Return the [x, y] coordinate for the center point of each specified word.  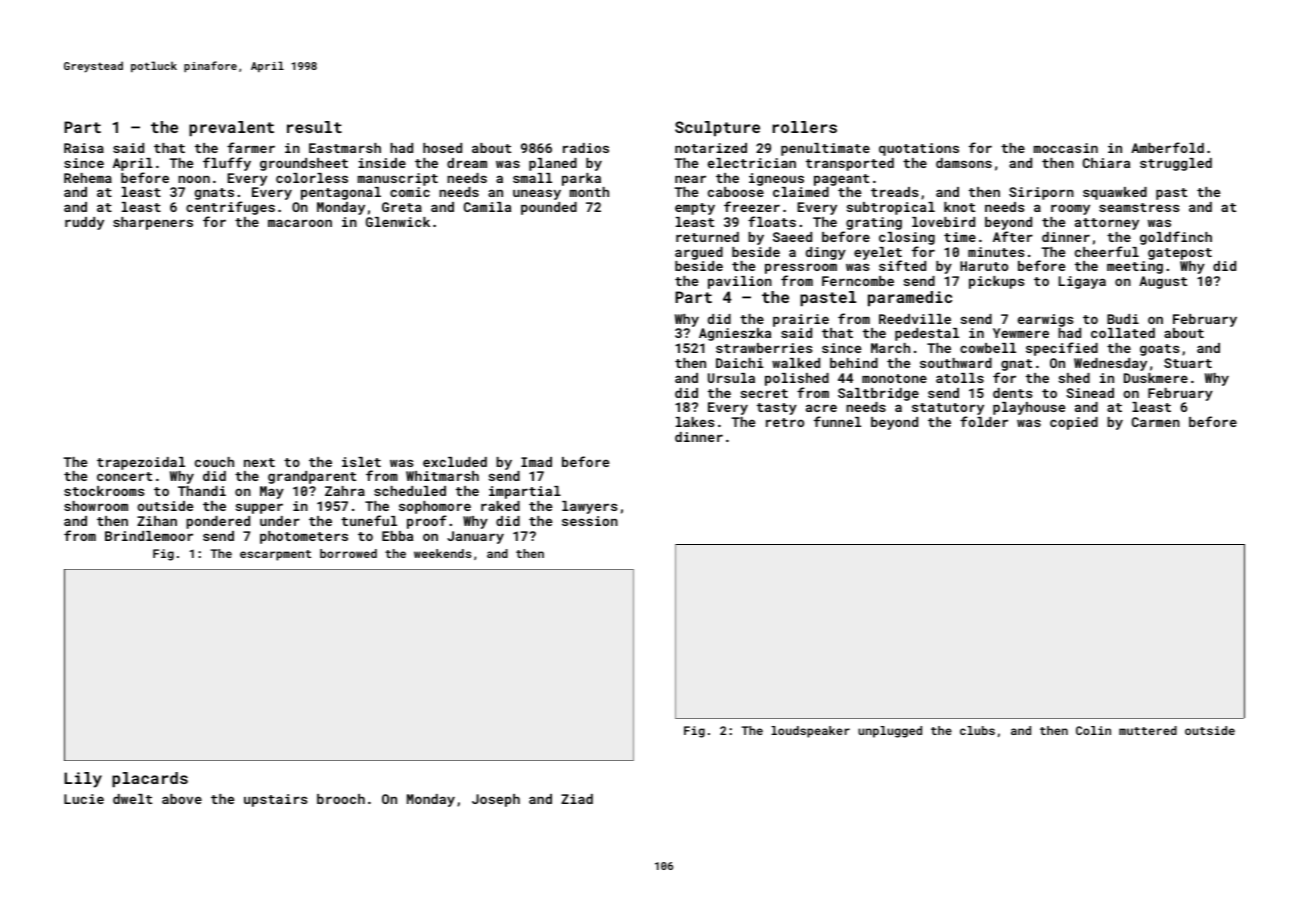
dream [467, 163]
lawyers [589, 507]
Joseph [496, 800]
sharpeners [153, 223]
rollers [805, 127]
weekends [442, 553]
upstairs [275, 800]
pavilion [740, 282]
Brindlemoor [149, 536]
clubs [977, 730]
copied [1074, 423]
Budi [1123, 319]
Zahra [345, 491]
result [314, 127]
